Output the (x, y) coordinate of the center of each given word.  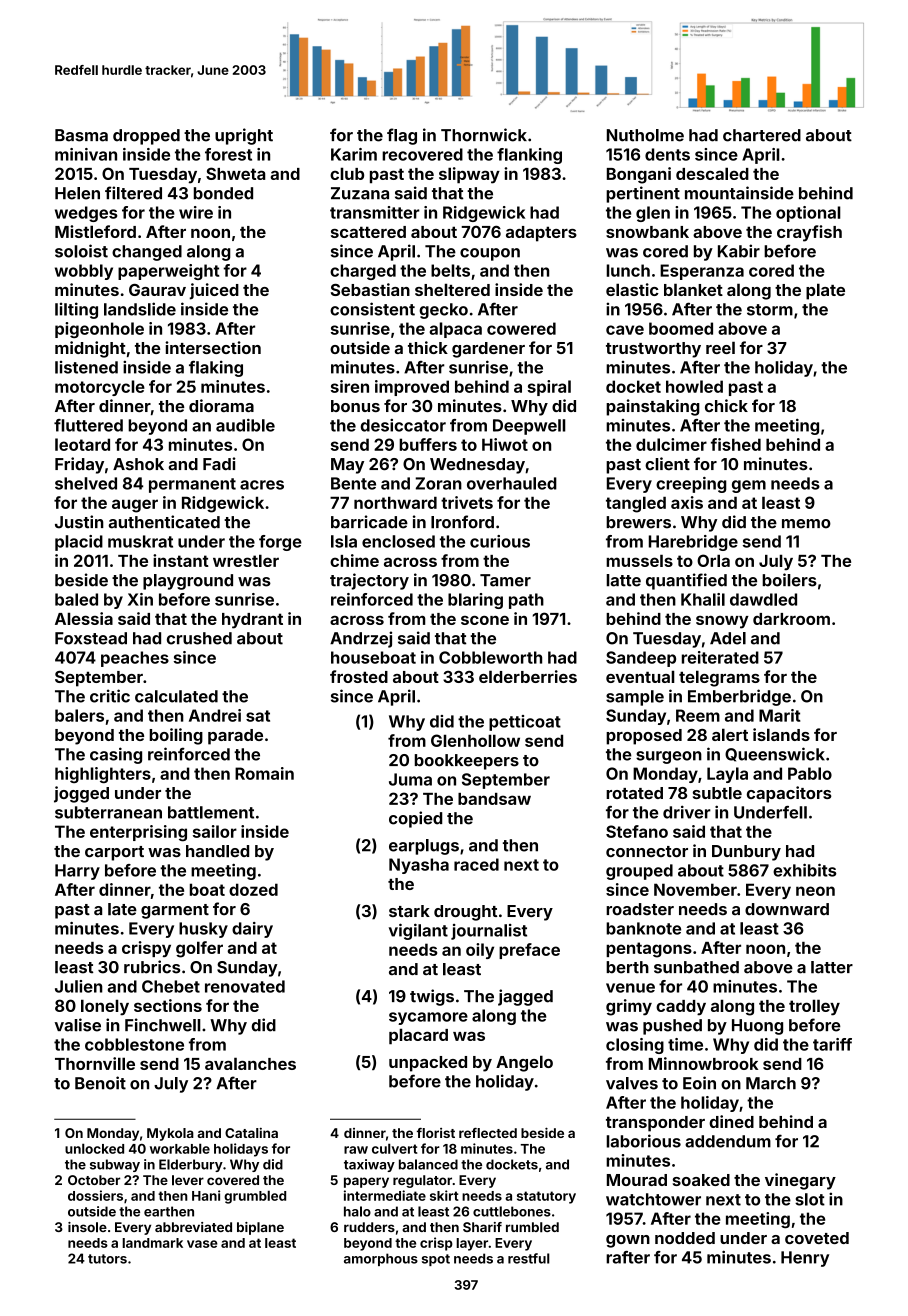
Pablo (810, 773)
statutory (546, 1197)
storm (770, 310)
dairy (252, 930)
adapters (541, 234)
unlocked (94, 1148)
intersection (213, 347)
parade (235, 737)
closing (635, 1046)
